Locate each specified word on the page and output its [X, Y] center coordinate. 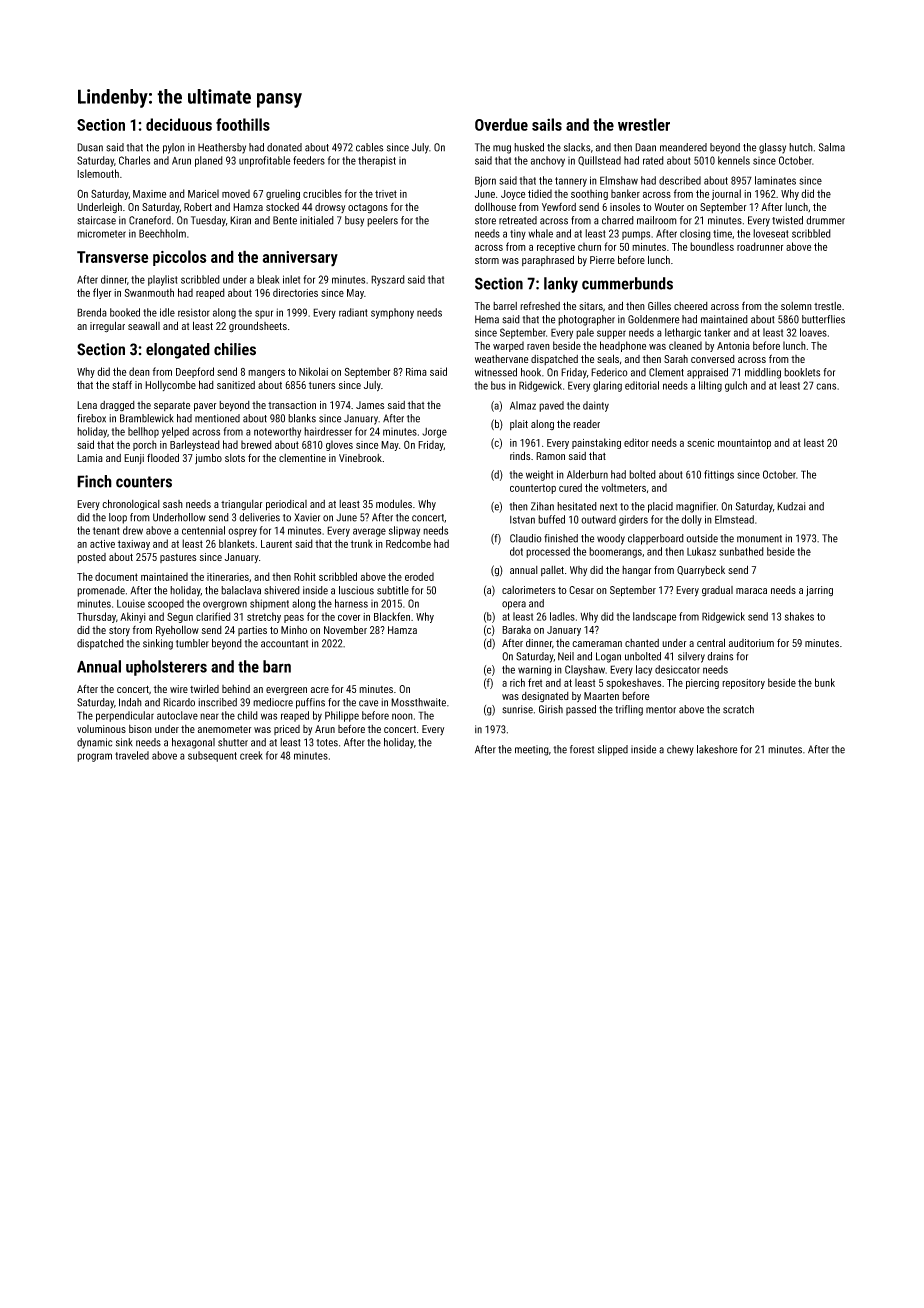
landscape [655, 617]
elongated [178, 351]
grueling [283, 194]
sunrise [517, 709]
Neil [566, 656]
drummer [825, 220]
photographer [586, 320]
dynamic [94, 743]
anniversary [300, 259]
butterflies [823, 319]
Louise [131, 603]
